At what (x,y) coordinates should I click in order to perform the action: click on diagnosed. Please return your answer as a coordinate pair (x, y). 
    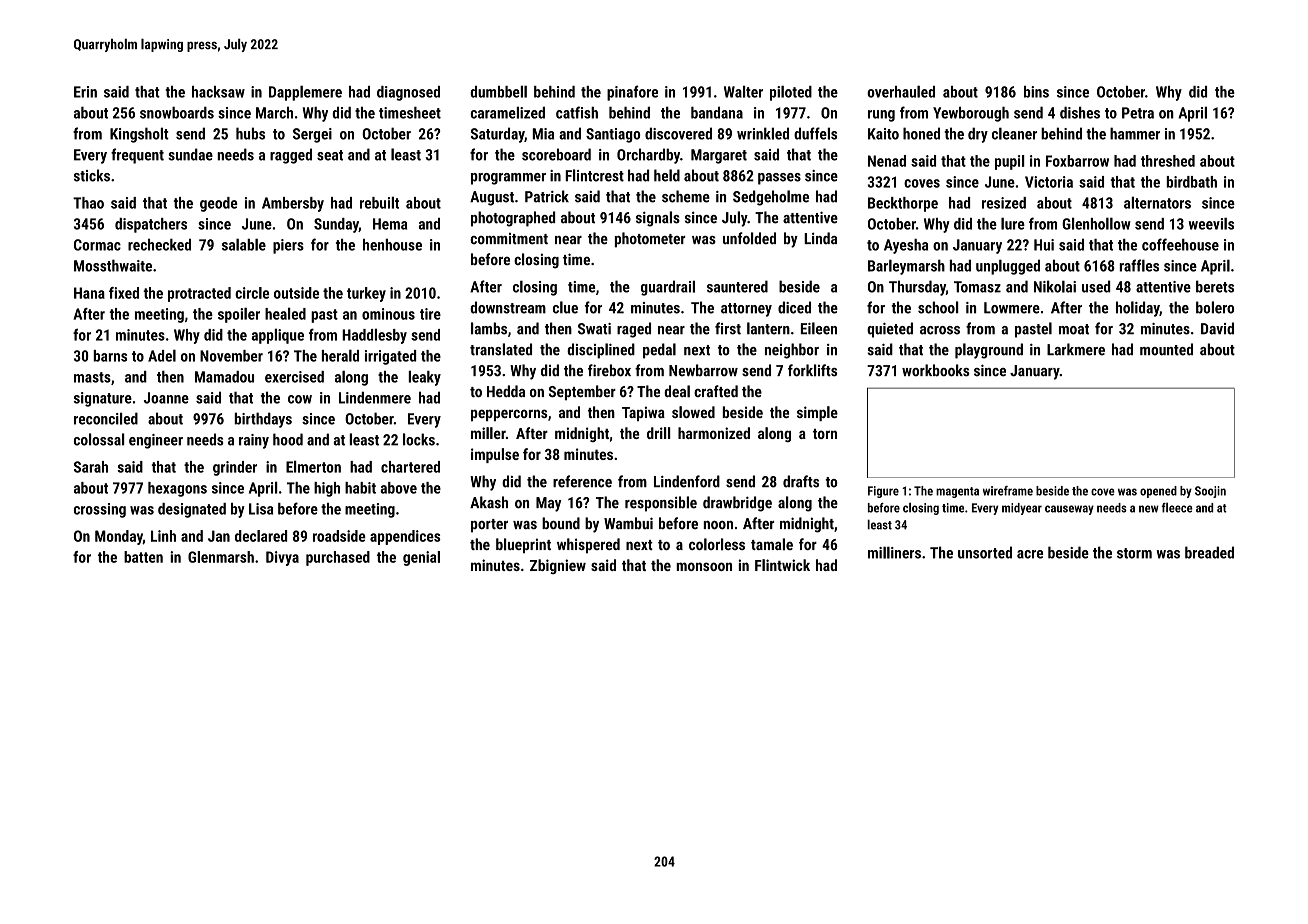
    Looking at the image, I should click on (408, 93).
